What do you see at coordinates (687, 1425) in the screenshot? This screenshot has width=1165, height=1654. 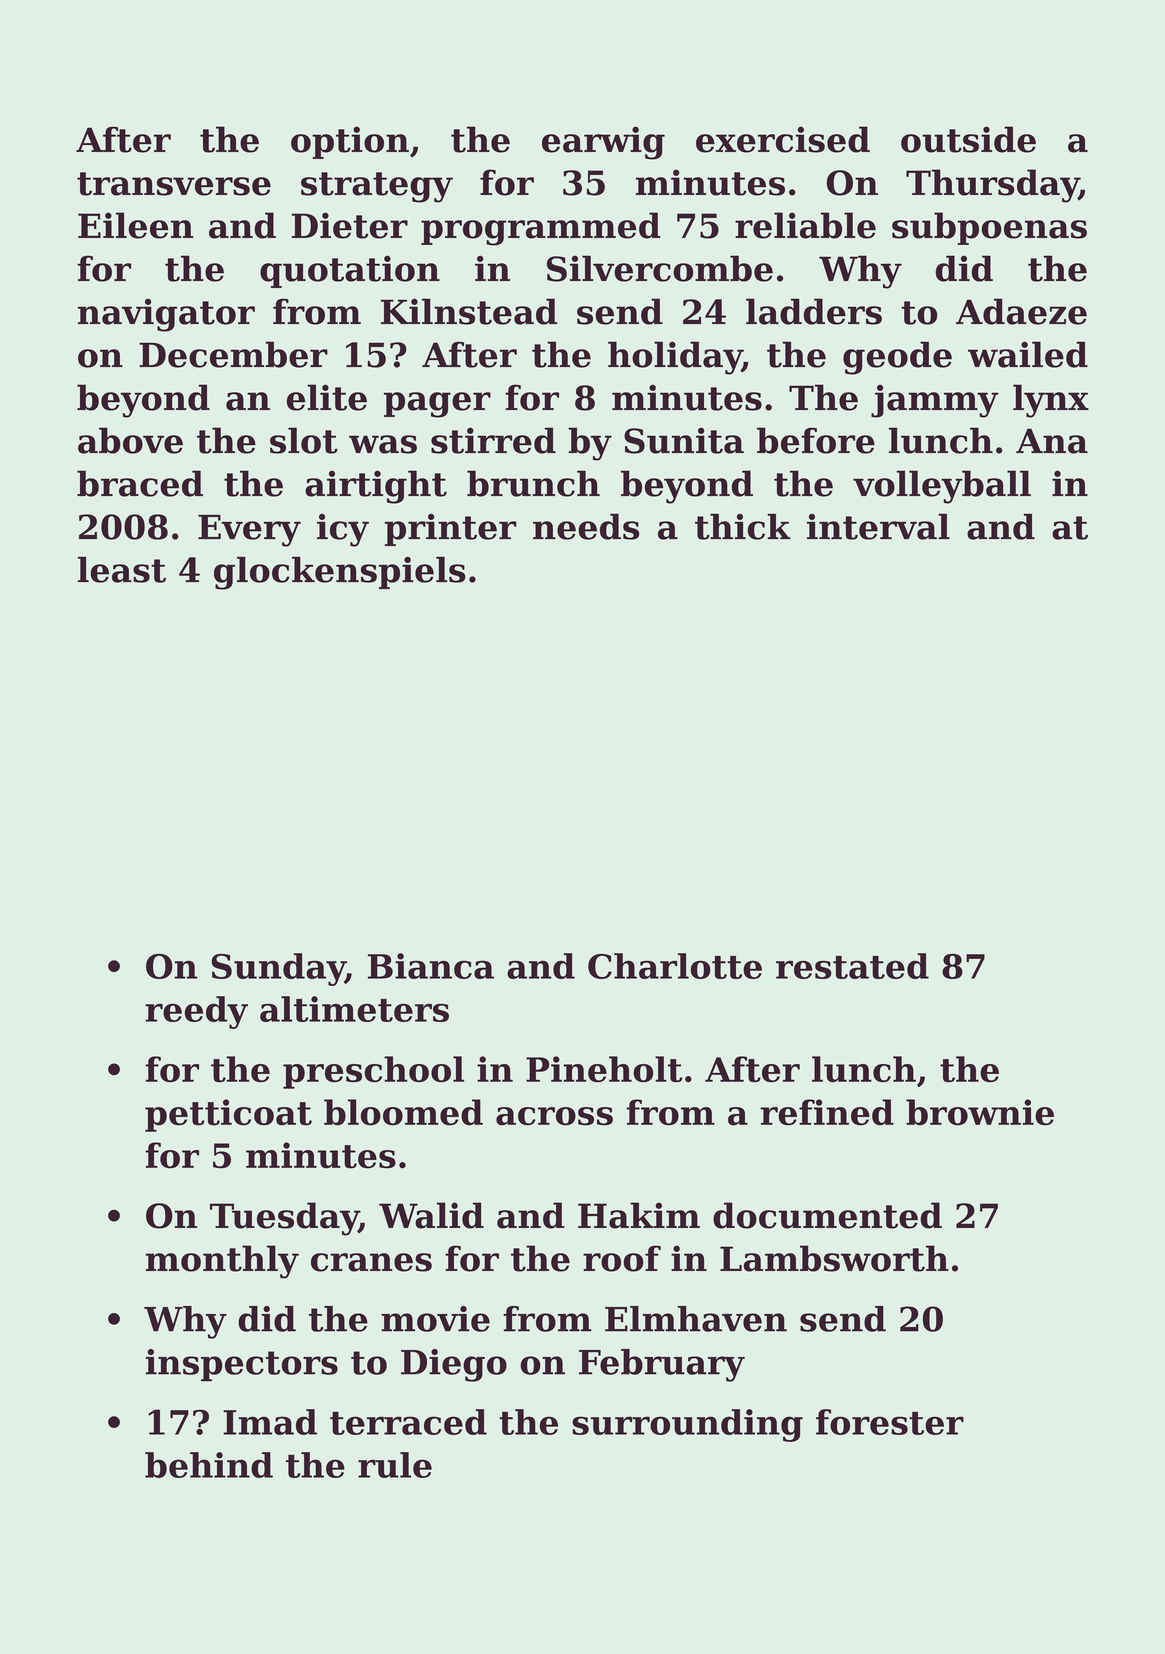 I see `surrounding` at bounding box center [687, 1425].
